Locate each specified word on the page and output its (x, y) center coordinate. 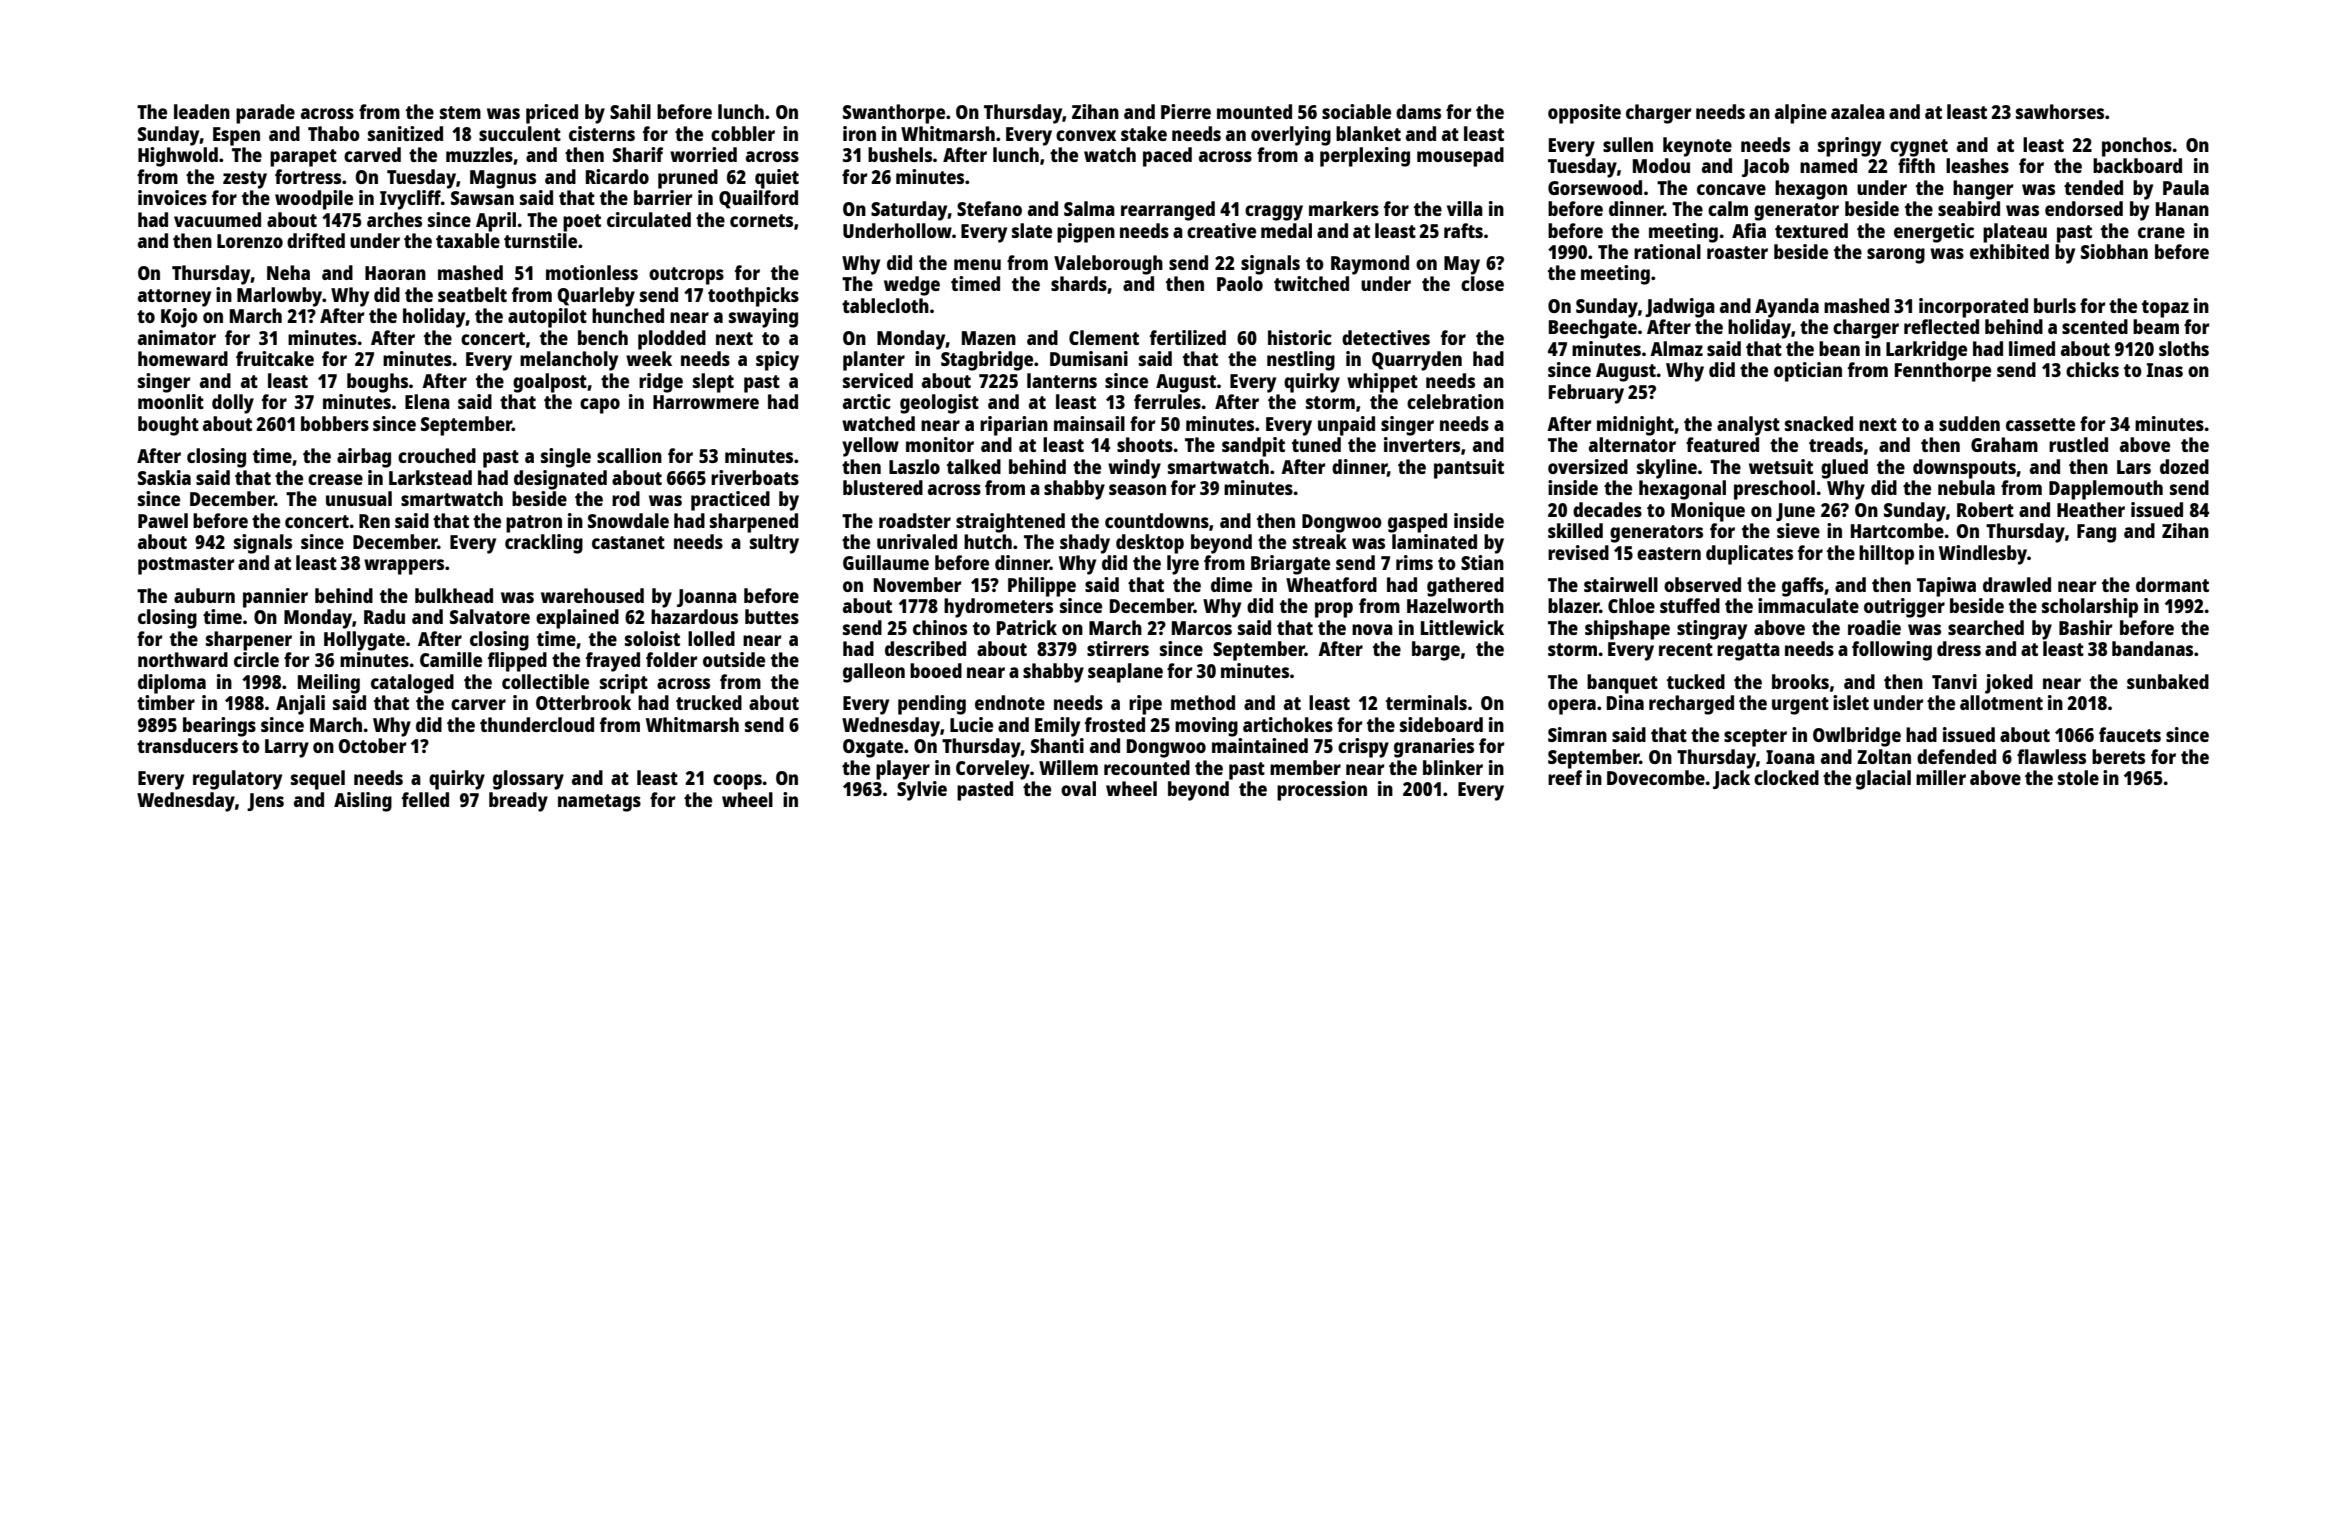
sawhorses (2060, 111)
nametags (599, 803)
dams (1418, 111)
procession (1322, 791)
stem (460, 112)
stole (2078, 777)
